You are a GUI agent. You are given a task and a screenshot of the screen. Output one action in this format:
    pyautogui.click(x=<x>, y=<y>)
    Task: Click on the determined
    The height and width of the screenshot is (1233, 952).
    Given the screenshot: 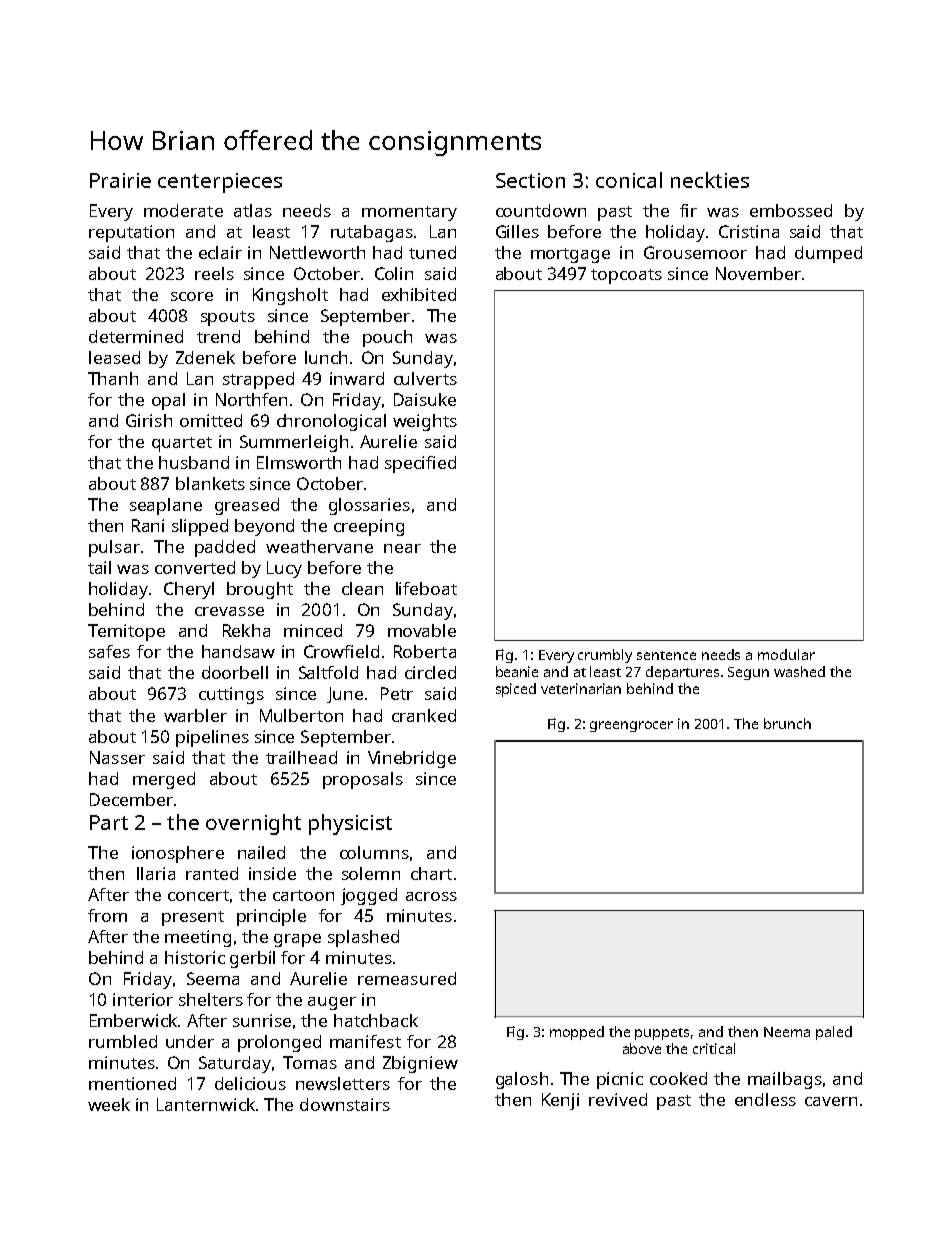 What is the action you would take?
    pyautogui.click(x=136, y=336)
